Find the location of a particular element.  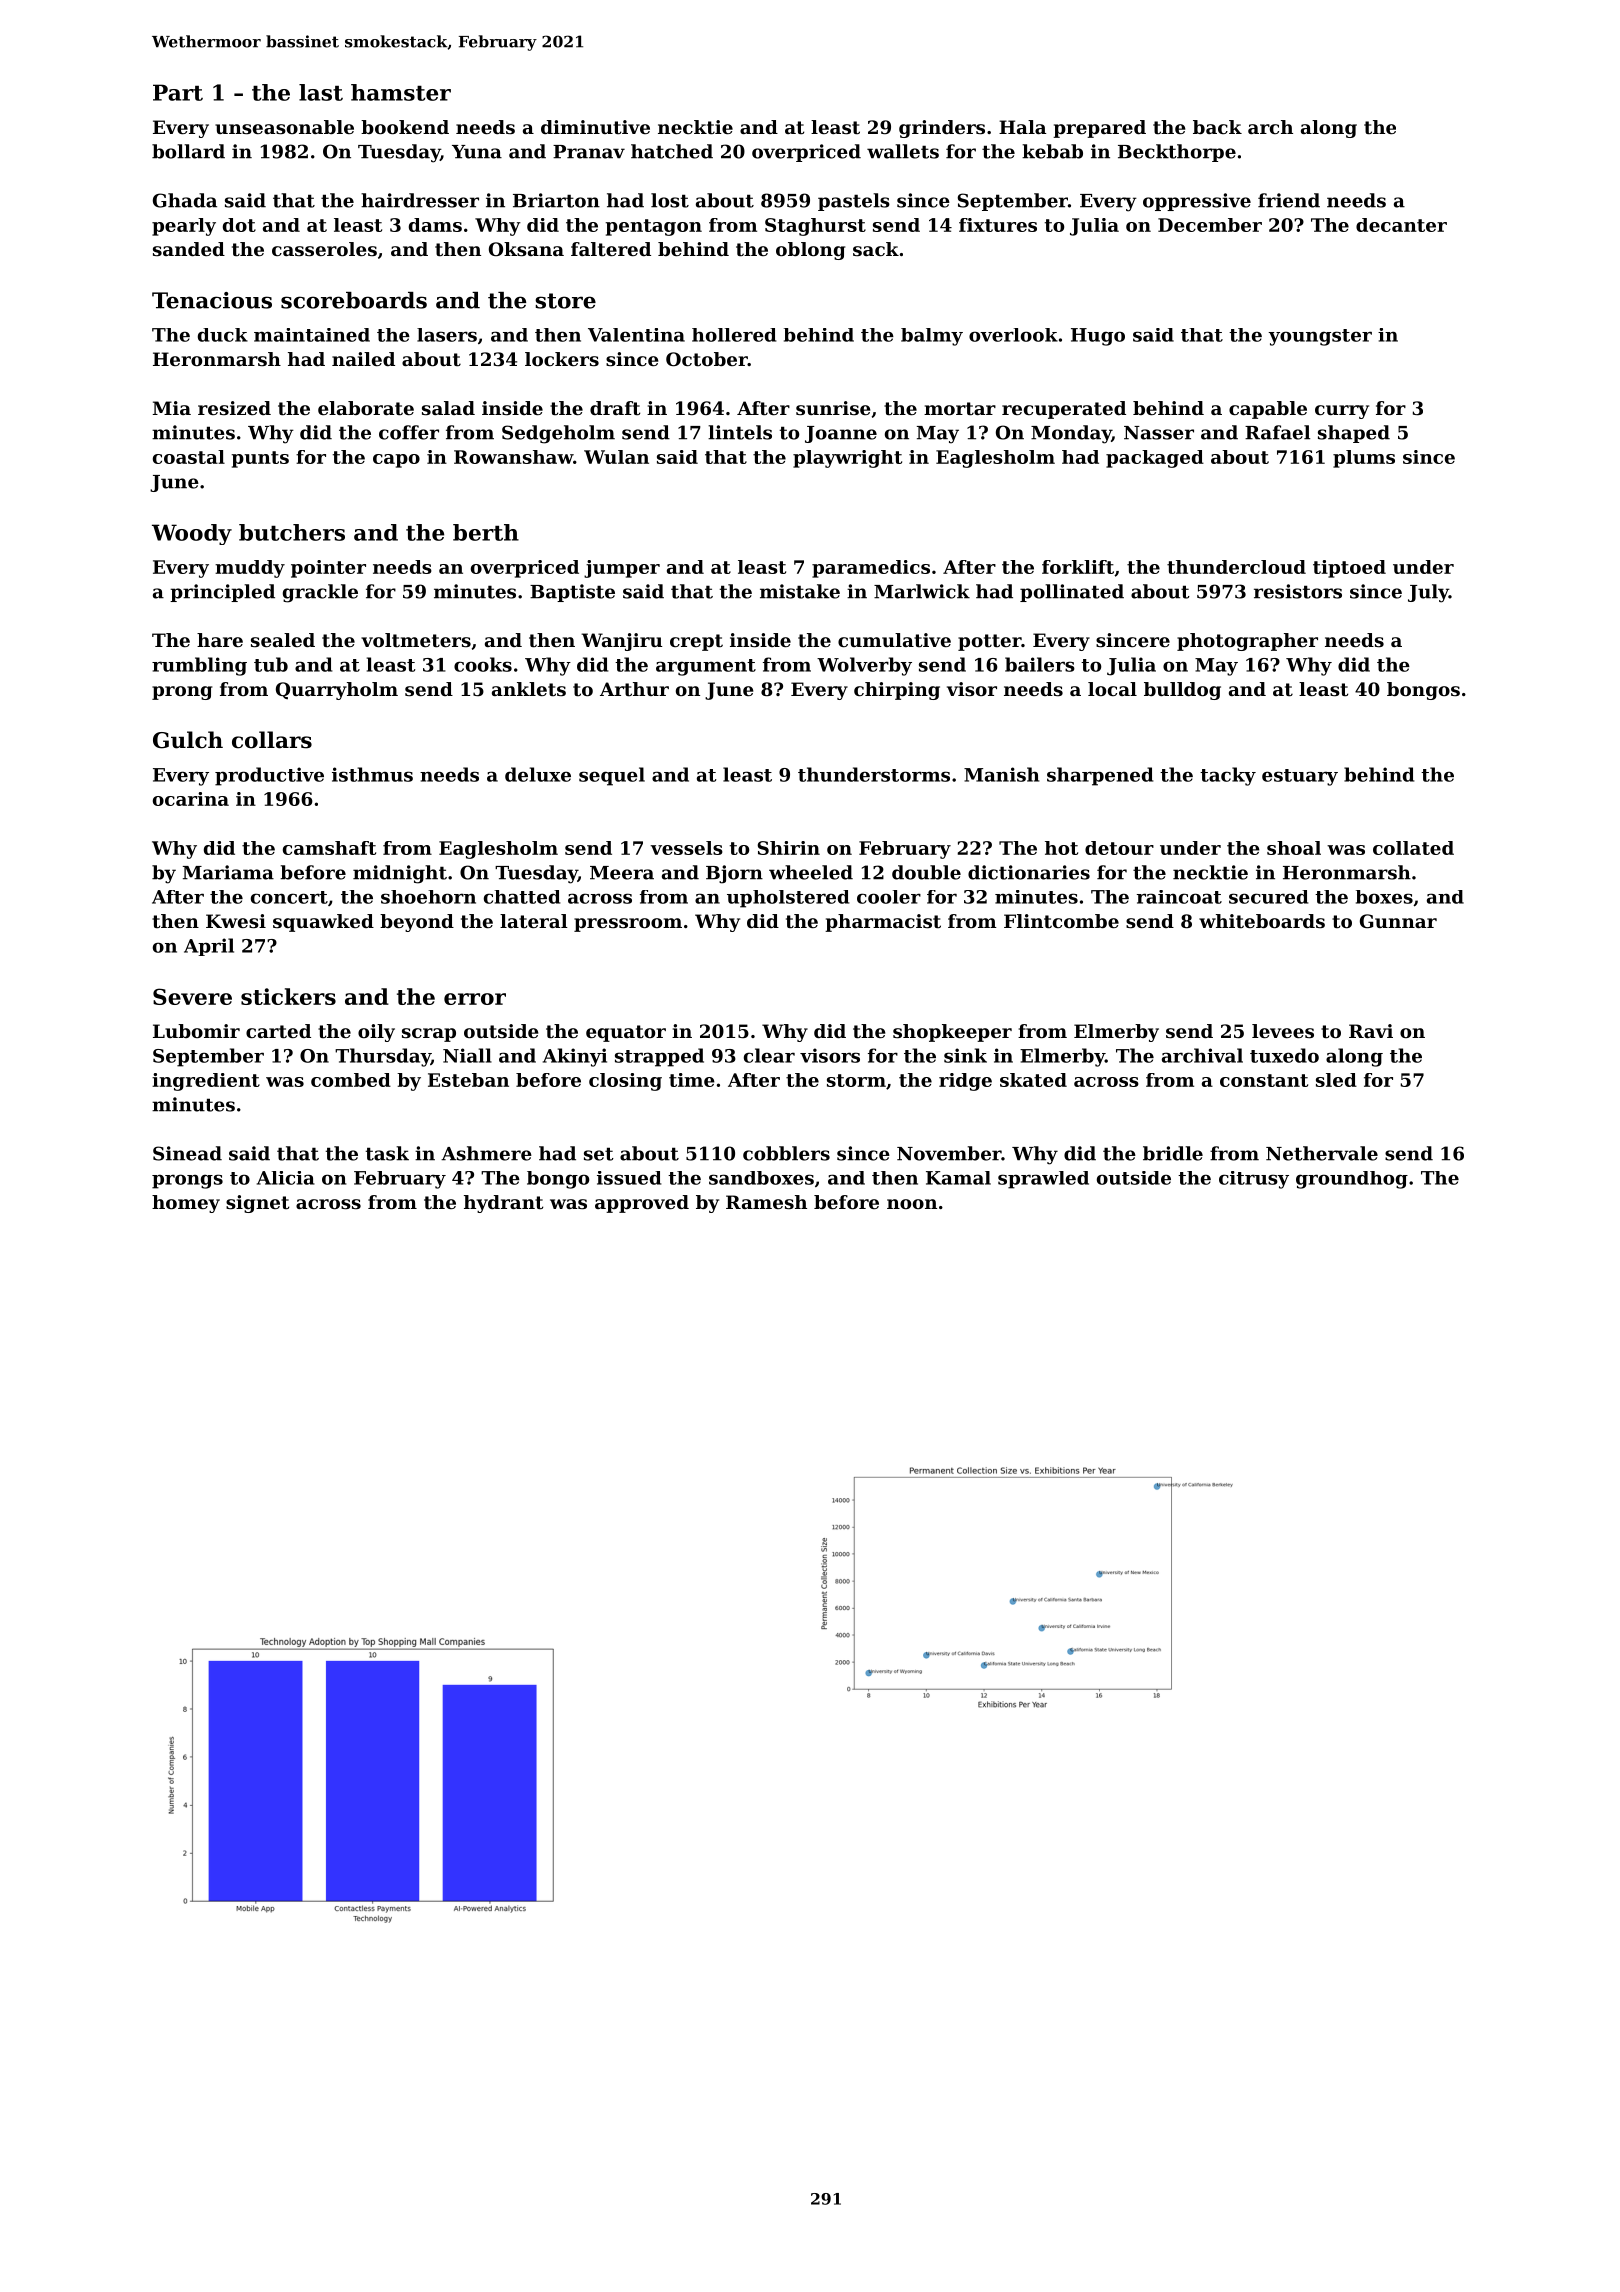

hamster is located at coordinates (401, 92).
